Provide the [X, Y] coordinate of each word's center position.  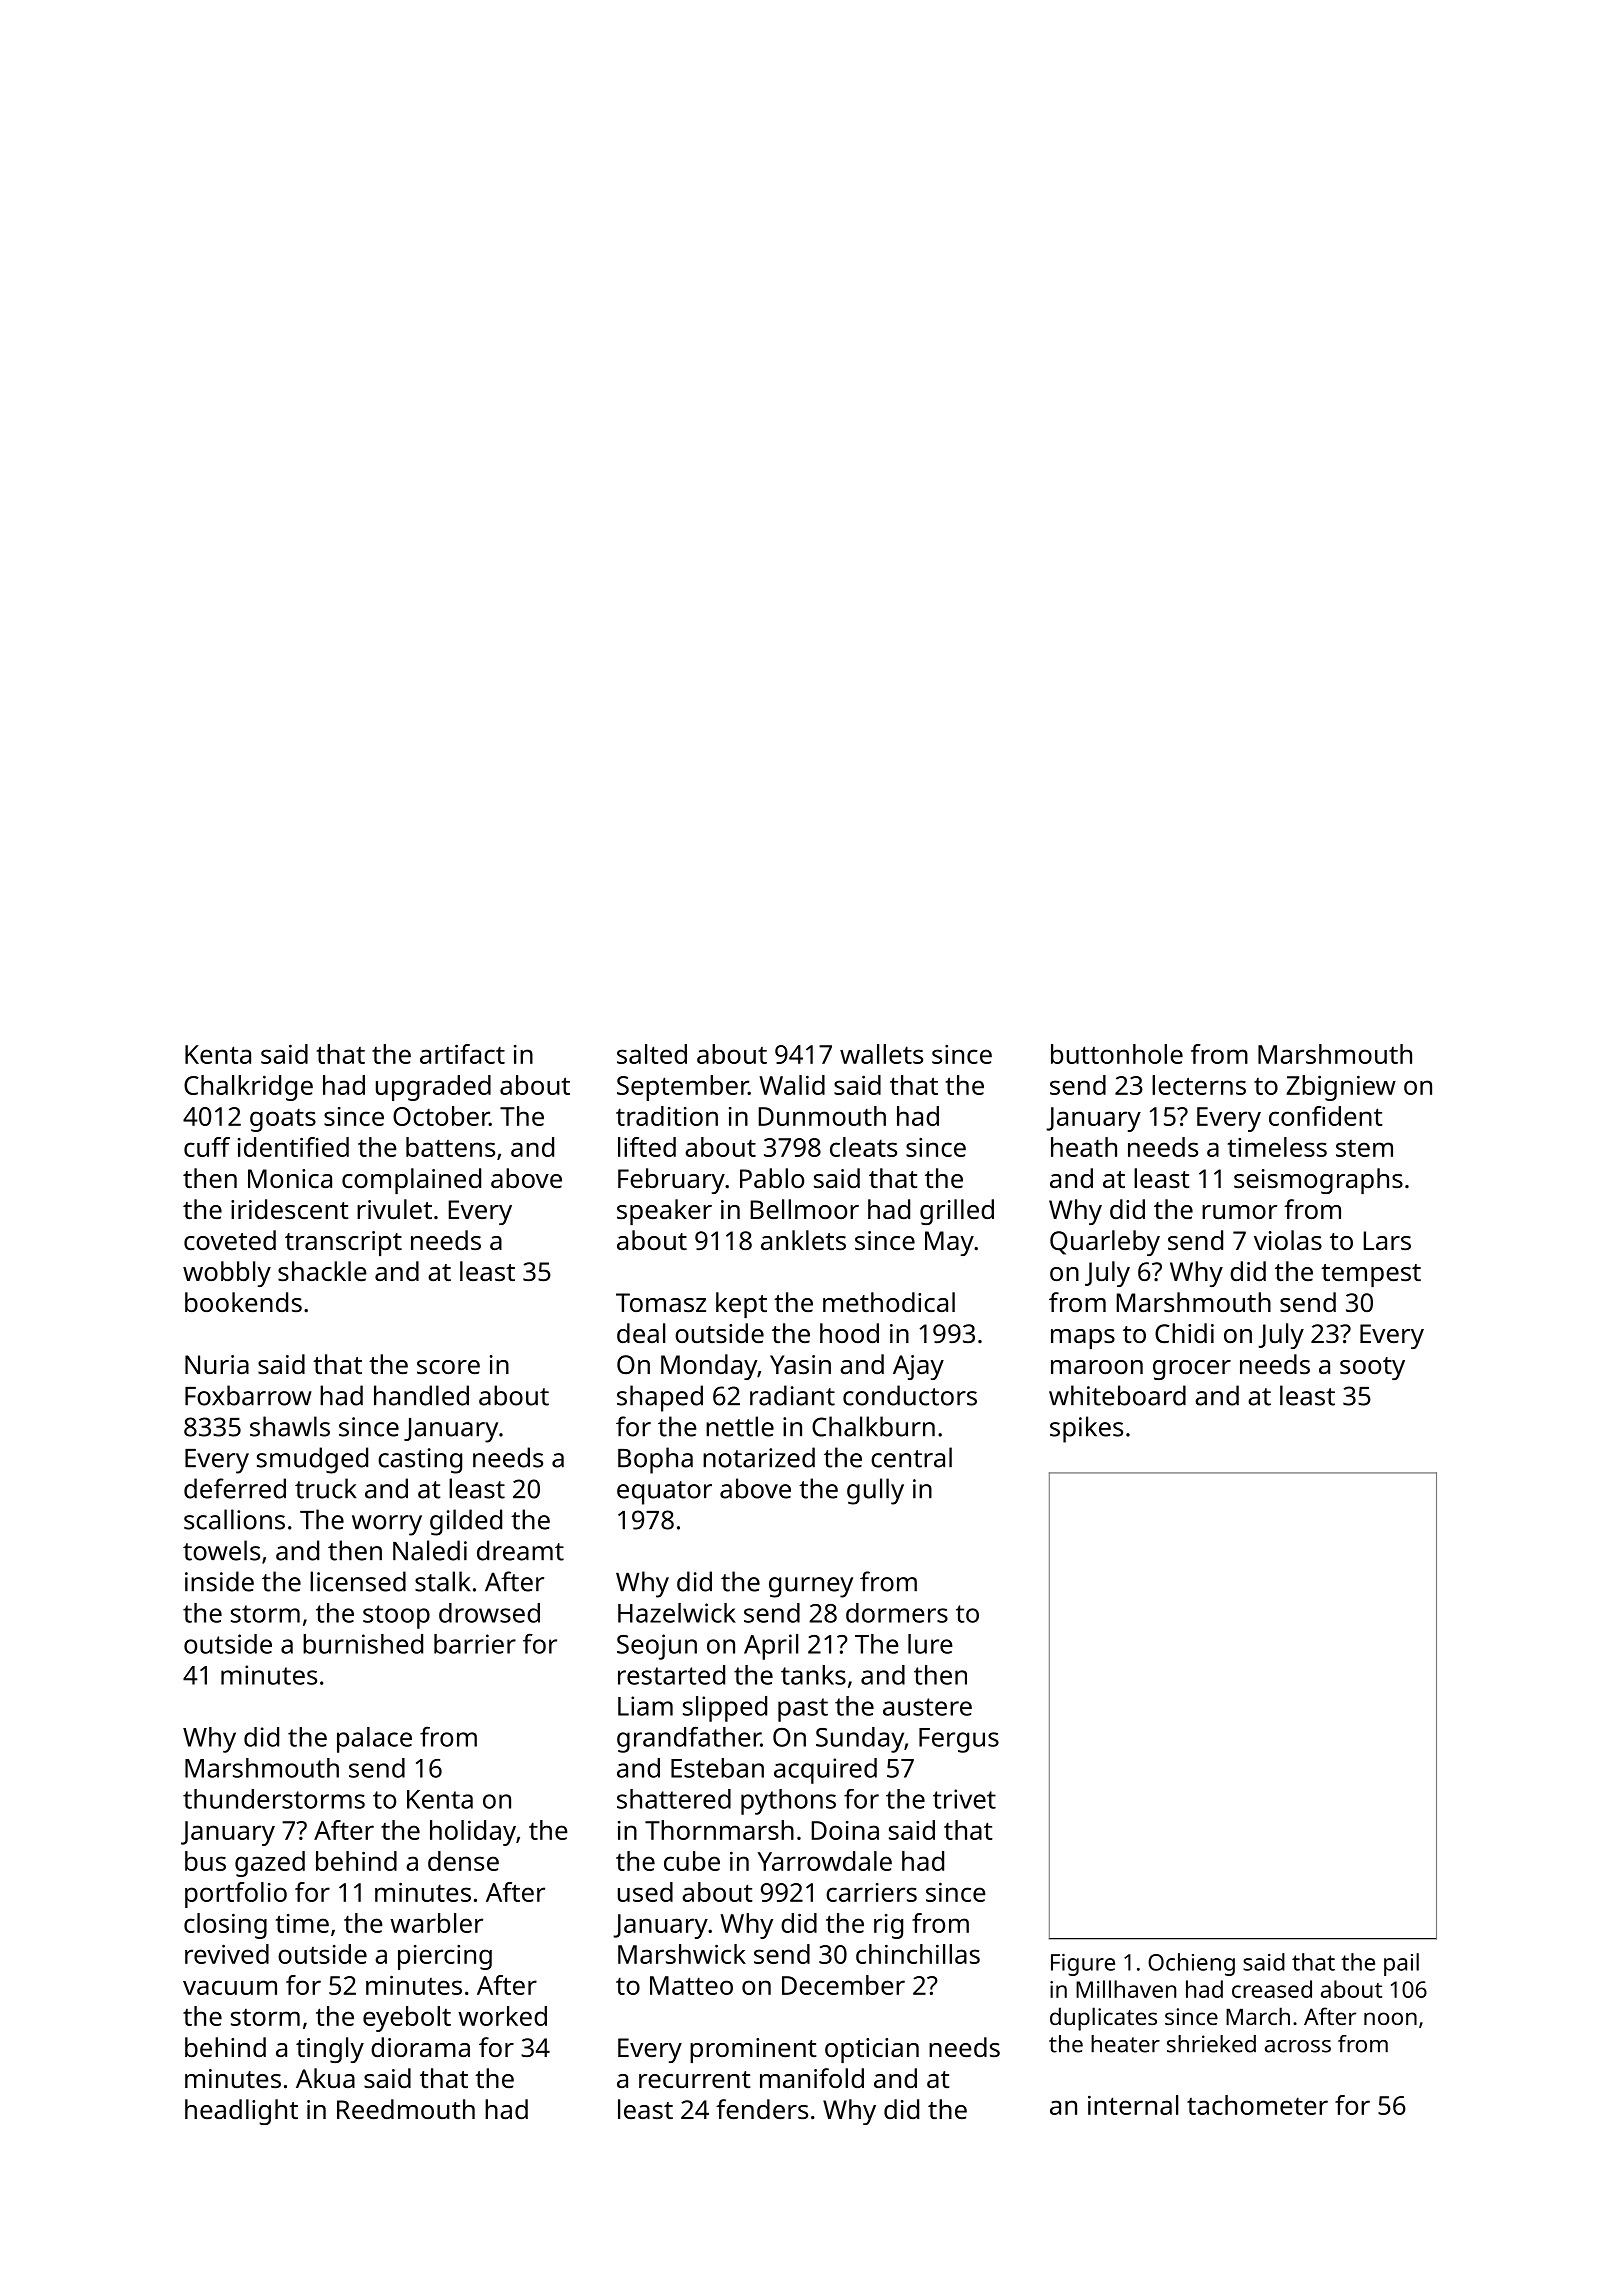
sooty [1372, 1368]
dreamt [520, 1550]
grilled [957, 1212]
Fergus [959, 1740]
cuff [207, 1147]
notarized [759, 1457]
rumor [1239, 1212]
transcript [343, 1243]
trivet [964, 1799]
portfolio [236, 1895]
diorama [420, 2047]
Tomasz [661, 1303]
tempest [1371, 1275]
